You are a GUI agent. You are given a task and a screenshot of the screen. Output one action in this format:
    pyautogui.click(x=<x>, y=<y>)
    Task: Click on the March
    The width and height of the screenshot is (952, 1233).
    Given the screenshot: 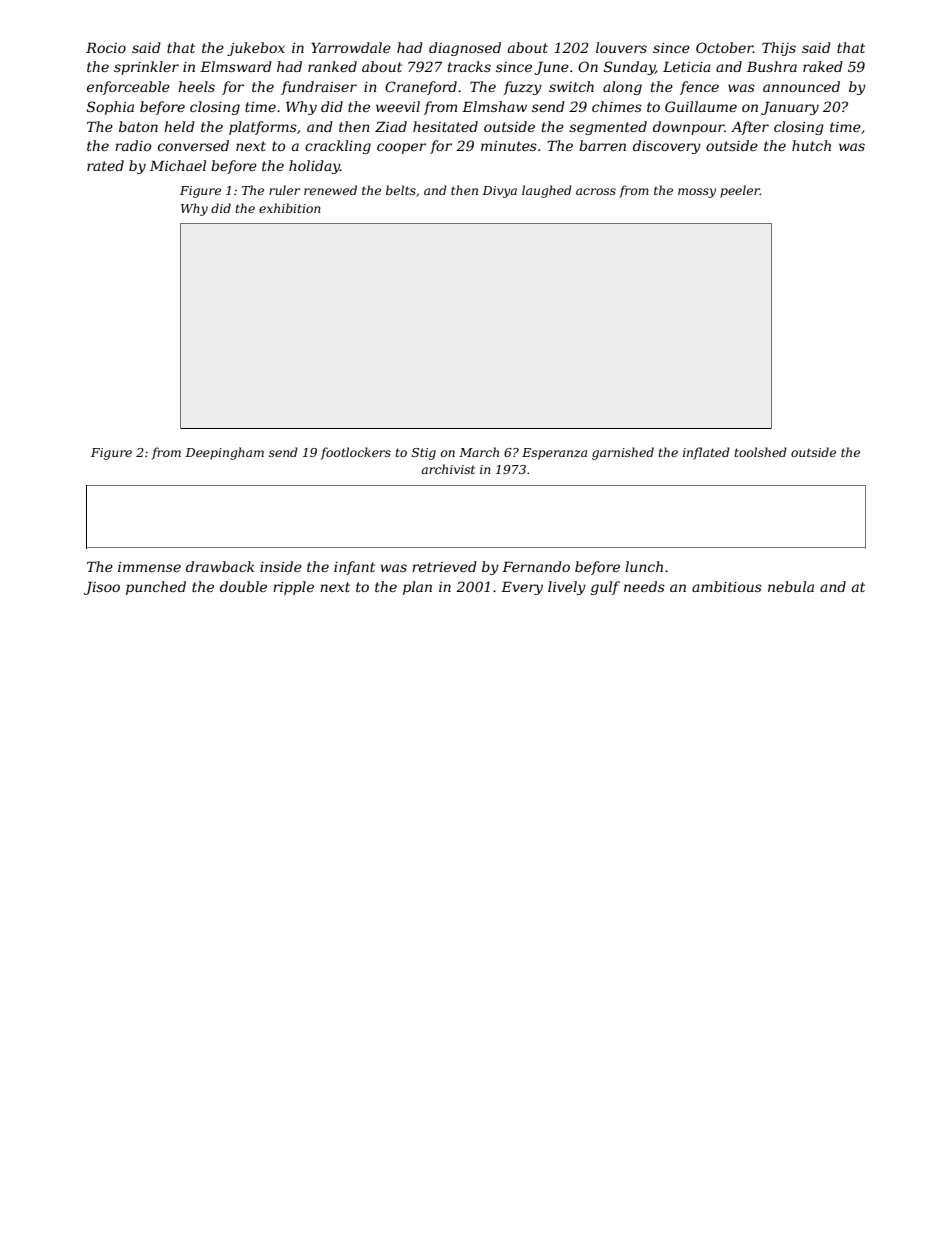 What is the action you would take?
    pyautogui.click(x=479, y=452)
